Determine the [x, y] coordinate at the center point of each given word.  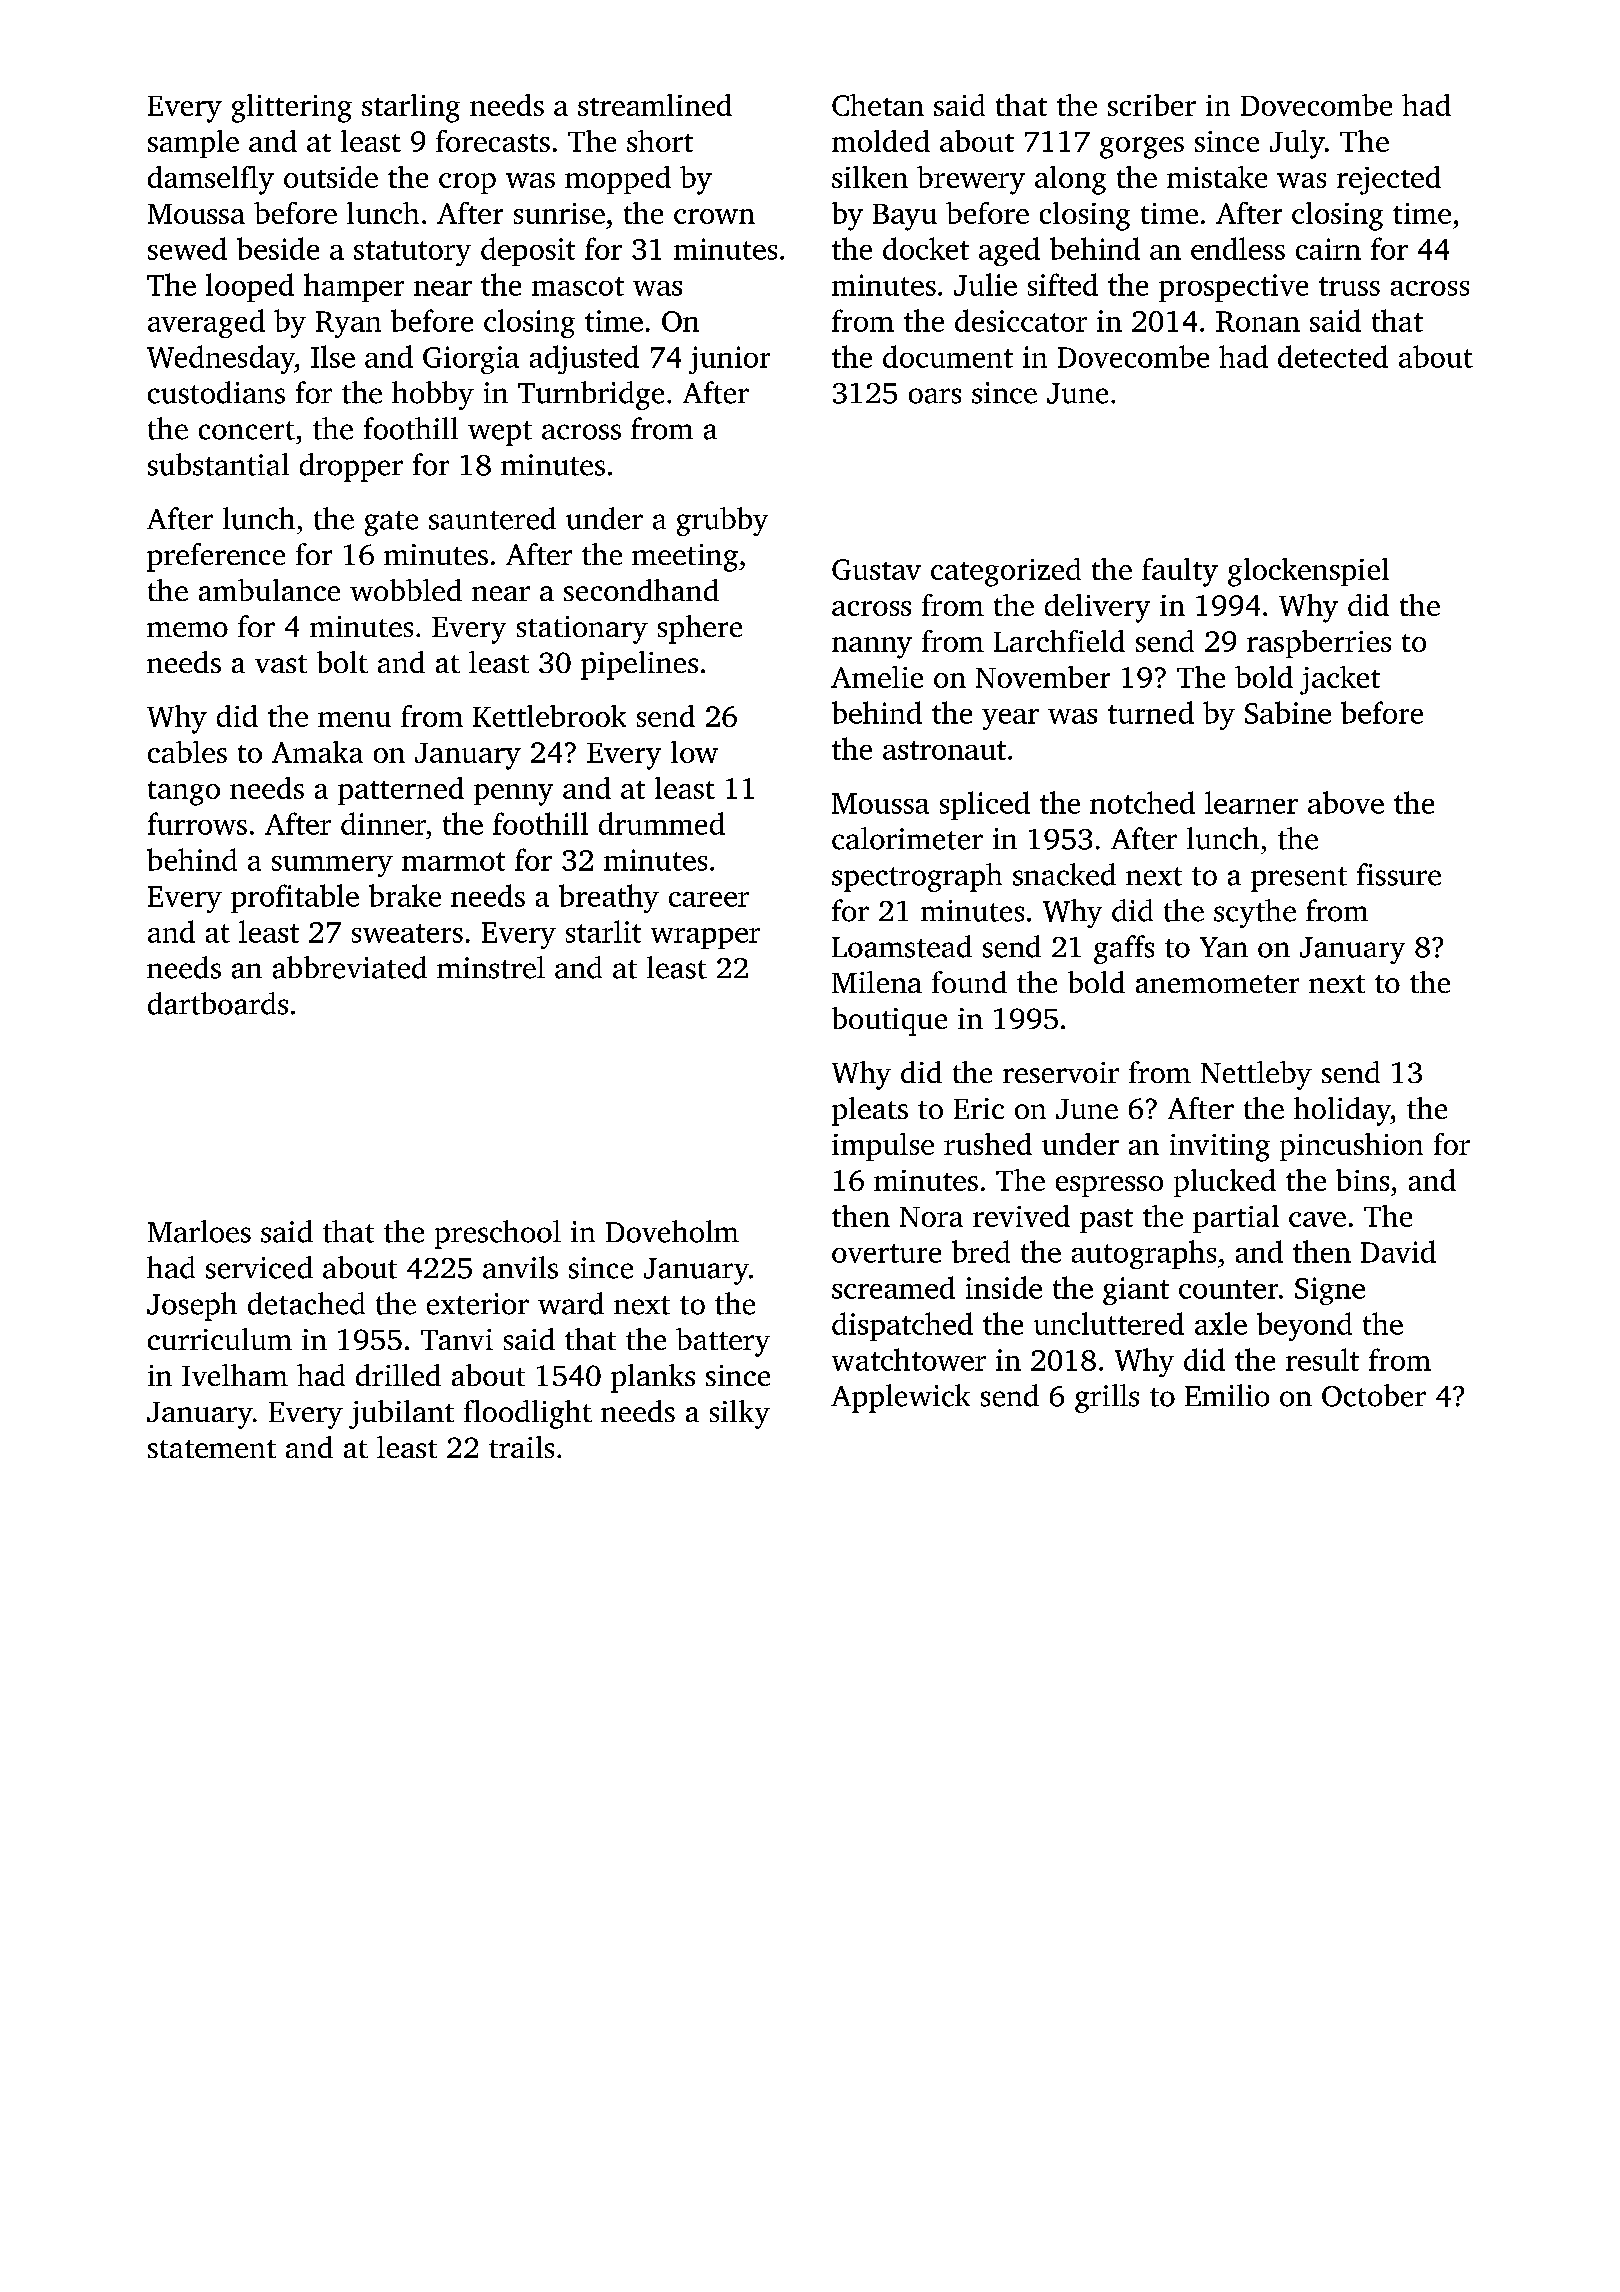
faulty [1180, 572]
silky [740, 1414]
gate [391, 523]
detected [1333, 356]
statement [212, 1449]
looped [250, 287]
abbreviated [350, 967]
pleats [870, 1111]
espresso [1109, 1186]
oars [935, 396]
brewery [971, 180]
